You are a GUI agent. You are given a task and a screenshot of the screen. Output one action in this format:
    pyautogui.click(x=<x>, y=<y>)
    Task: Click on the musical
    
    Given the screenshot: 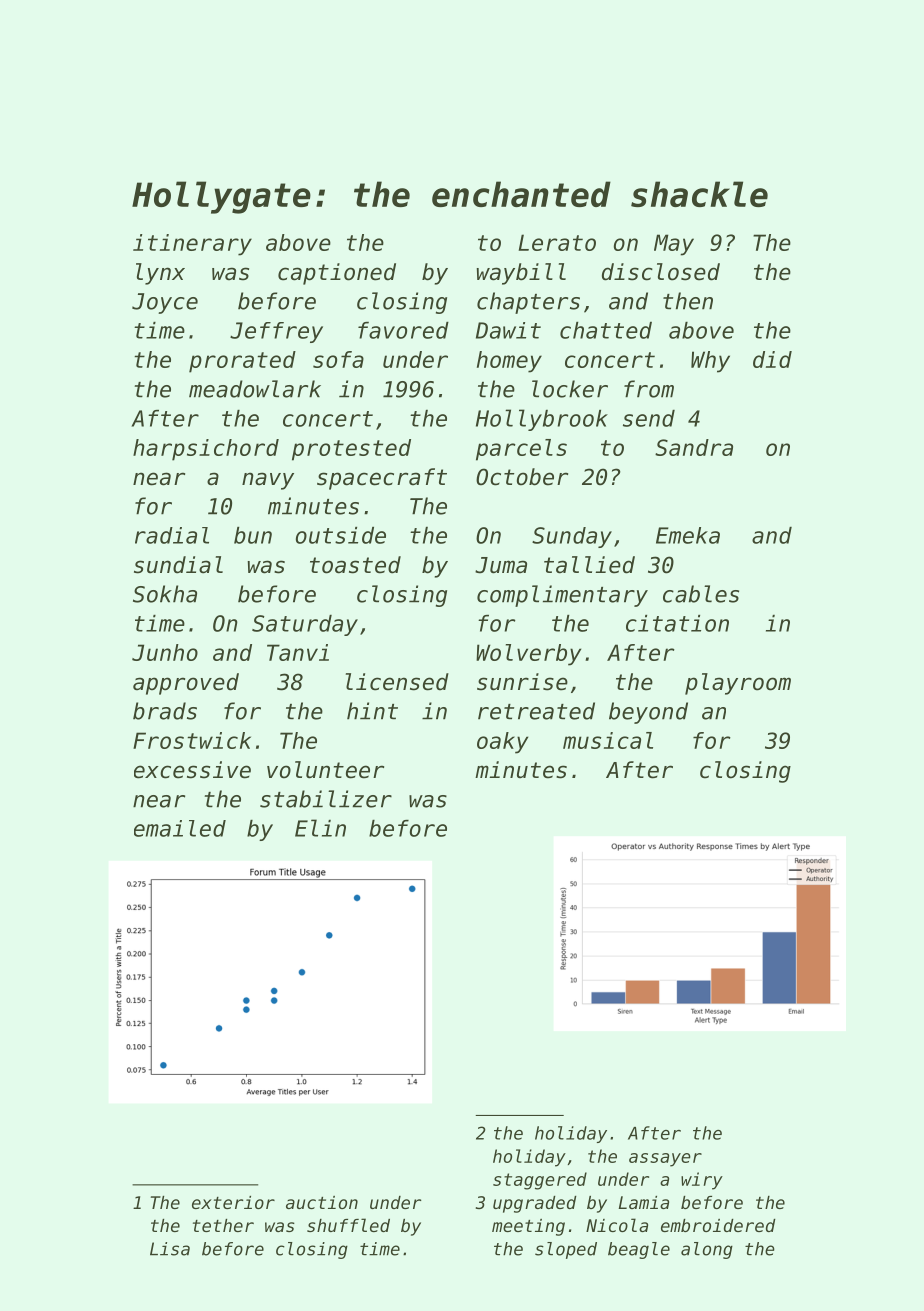 What is the action you would take?
    pyautogui.click(x=608, y=740)
